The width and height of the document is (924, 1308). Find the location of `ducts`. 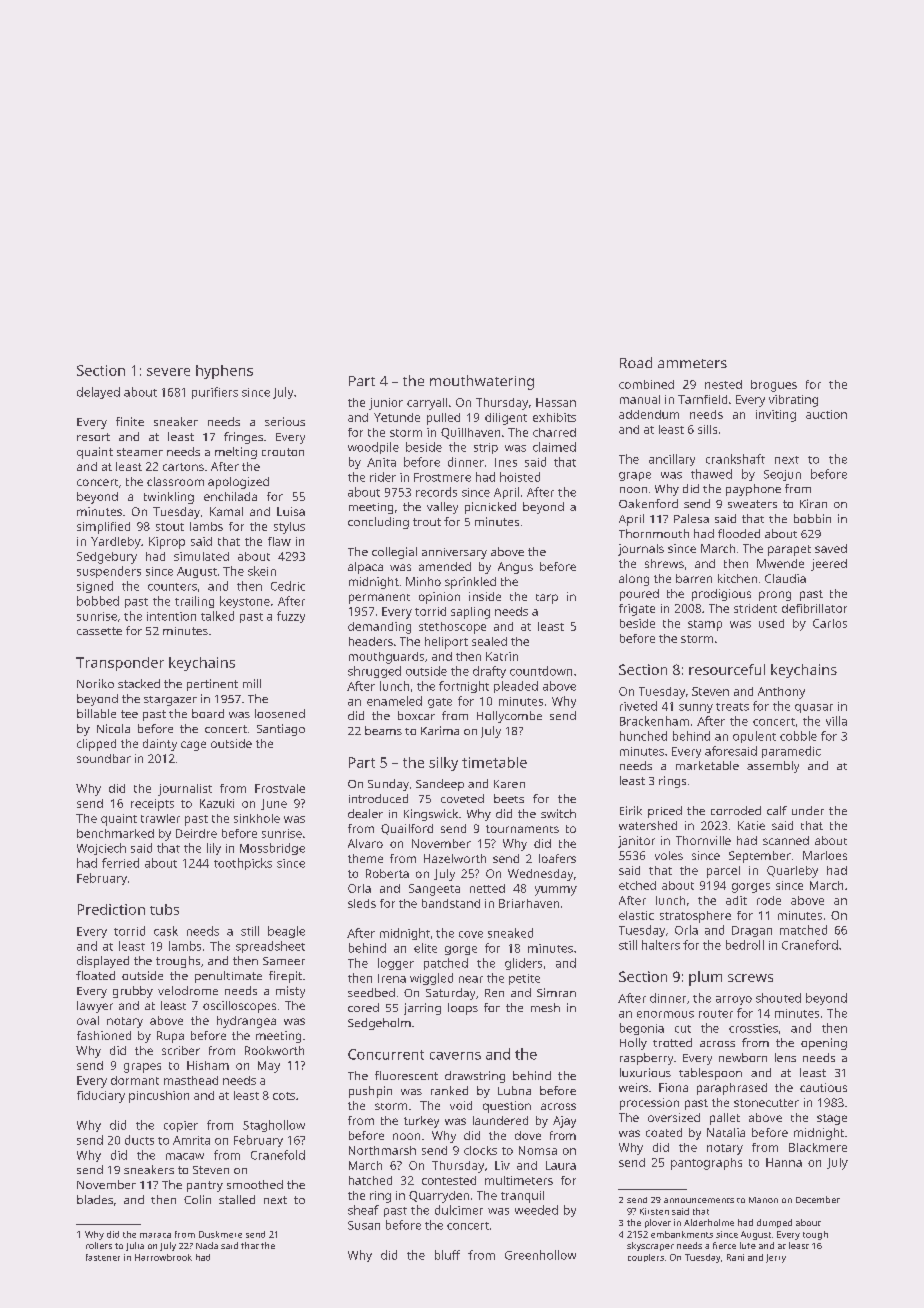

ducts is located at coordinates (139, 1140).
